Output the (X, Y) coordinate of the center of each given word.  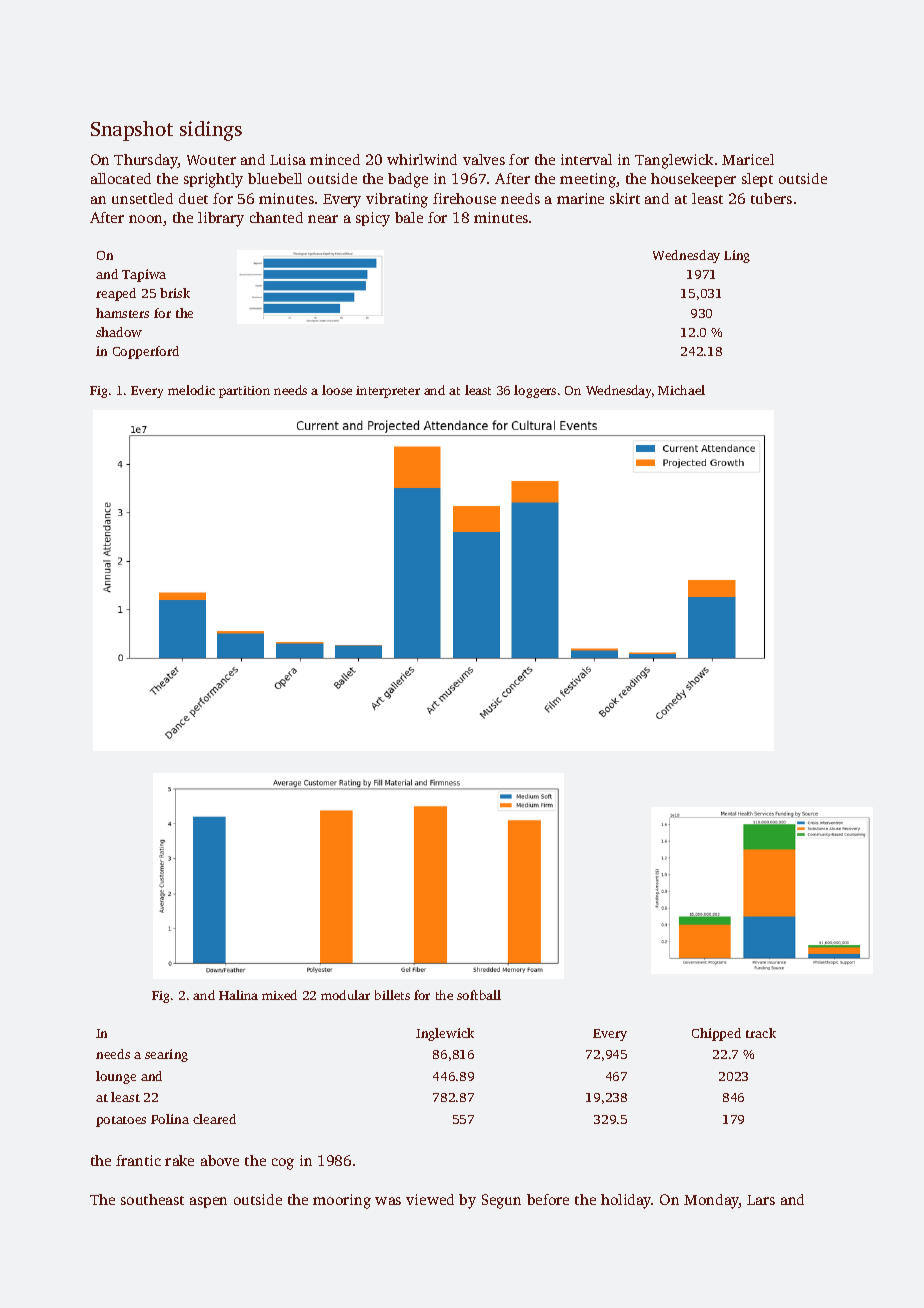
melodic (191, 390)
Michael (681, 390)
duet (193, 198)
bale (409, 217)
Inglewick (445, 1034)
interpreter (388, 392)
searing (166, 1055)
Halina (238, 995)
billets (392, 995)
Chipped (716, 1034)
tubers (771, 198)
